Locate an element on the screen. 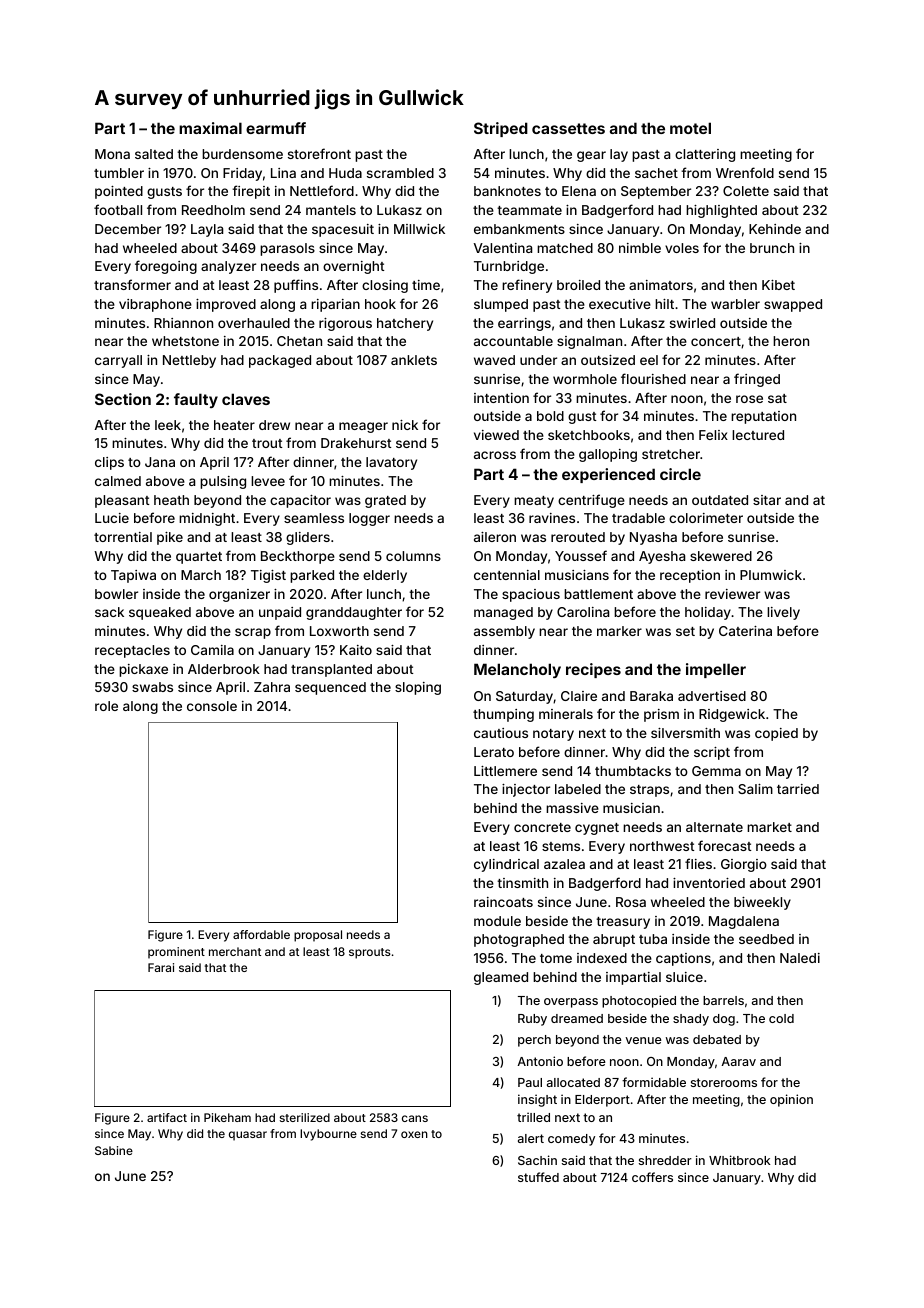 The height and width of the screenshot is (1308, 924). console is located at coordinates (212, 706).
